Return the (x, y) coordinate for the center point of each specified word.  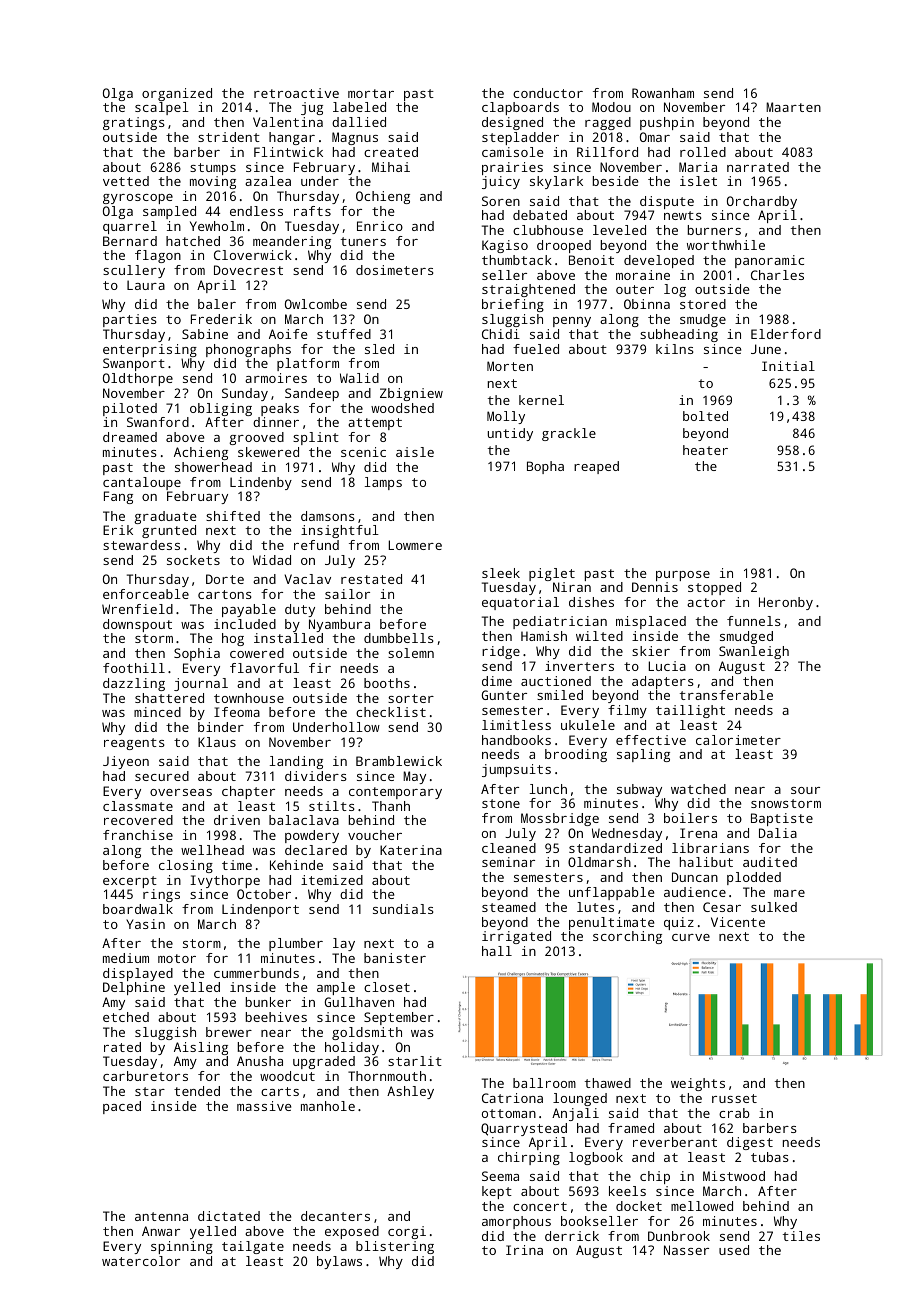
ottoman (509, 1113)
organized (177, 94)
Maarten (793, 107)
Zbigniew (411, 394)
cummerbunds (256, 973)
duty (300, 610)
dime (497, 681)
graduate (165, 517)
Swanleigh (754, 652)
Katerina (411, 850)
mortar (371, 93)
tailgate (253, 1247)
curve (691, 937)
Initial (788, 366)
